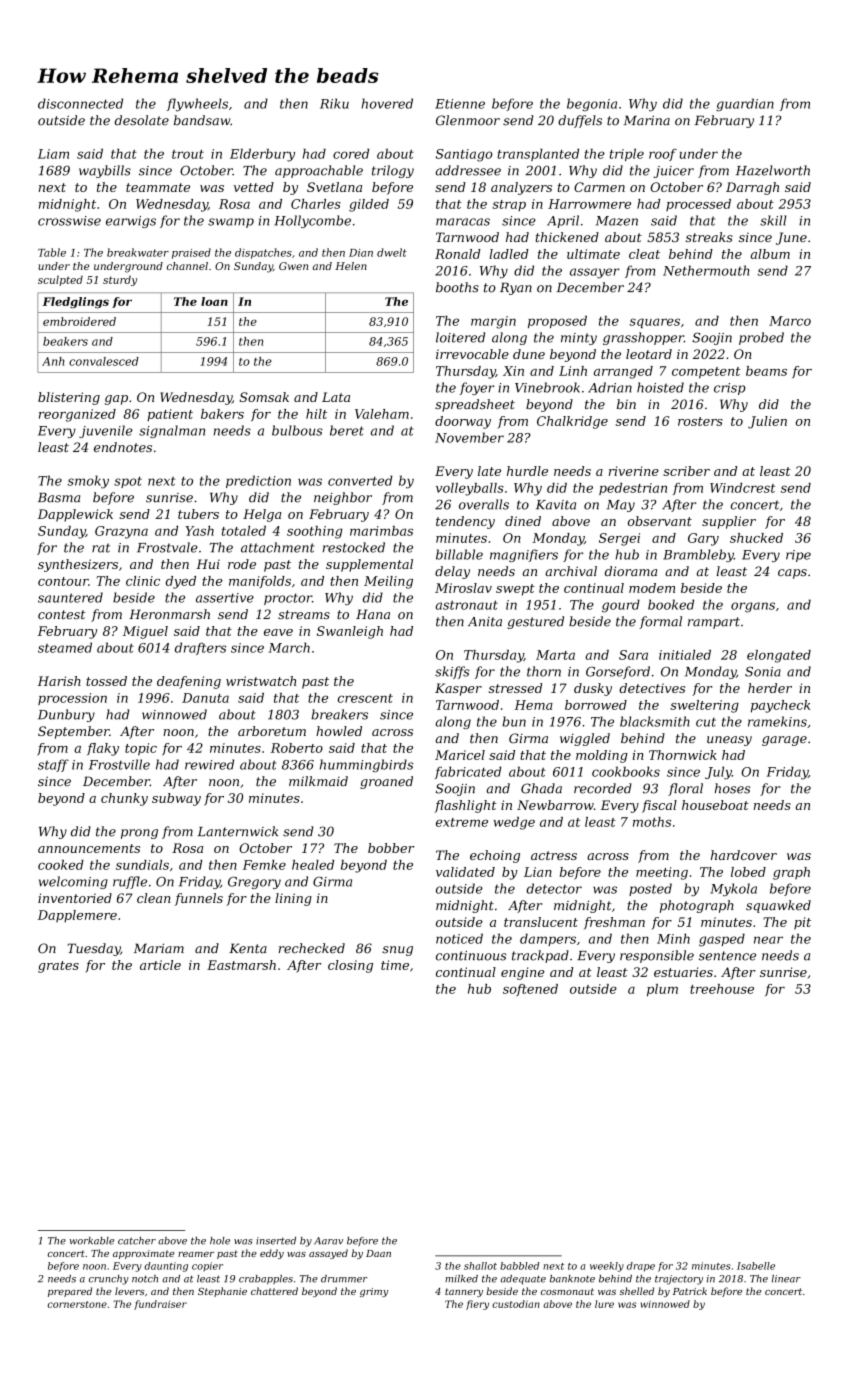 The width and height of the document is (849, 1400). I want to click on Chalkridge, so click(572, 422).
